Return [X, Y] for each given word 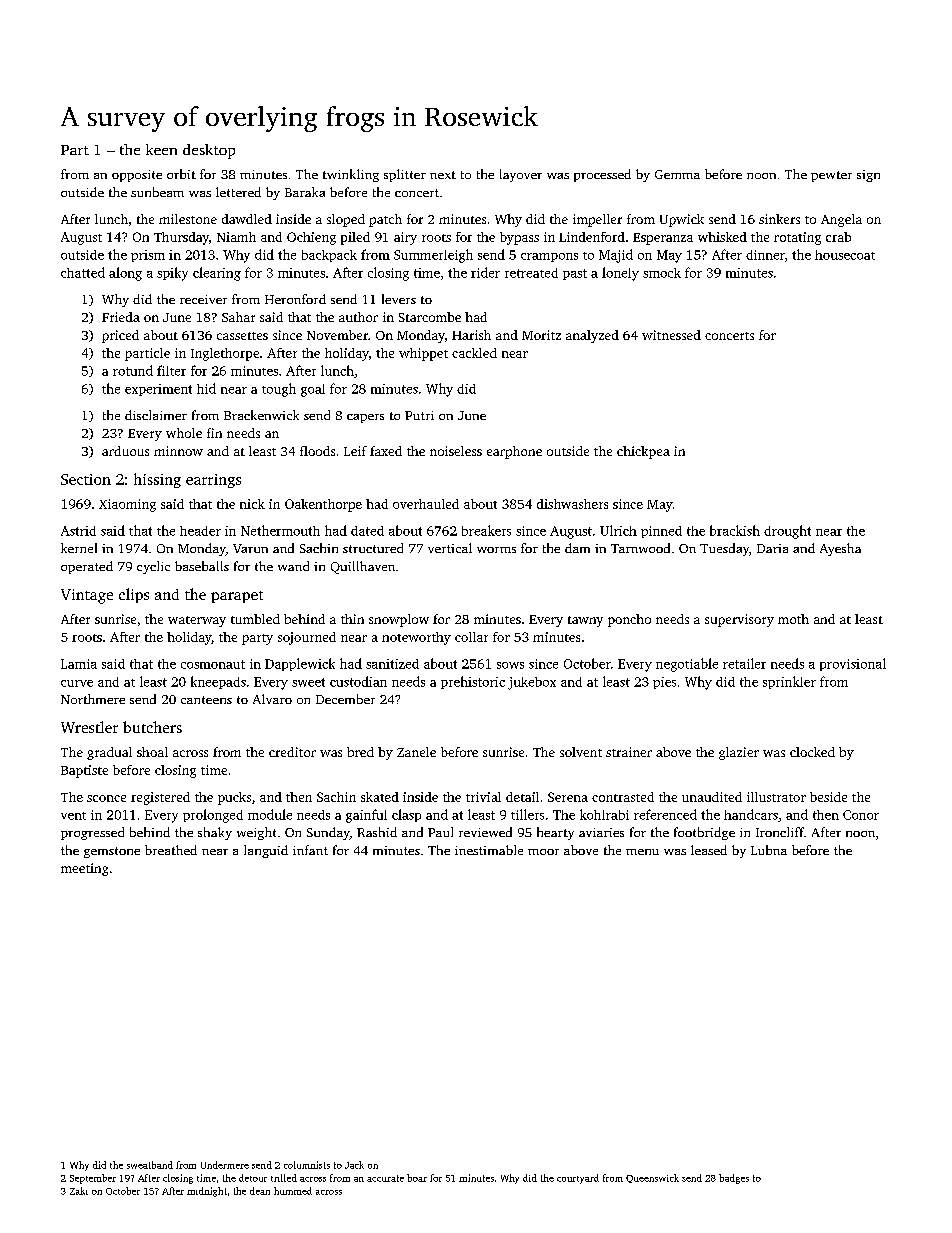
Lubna [769, 850]
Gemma [677, 174]
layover [521, 175]
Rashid [377, 832]
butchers [152, 727]
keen [161, 149]
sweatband [150, 1165]
